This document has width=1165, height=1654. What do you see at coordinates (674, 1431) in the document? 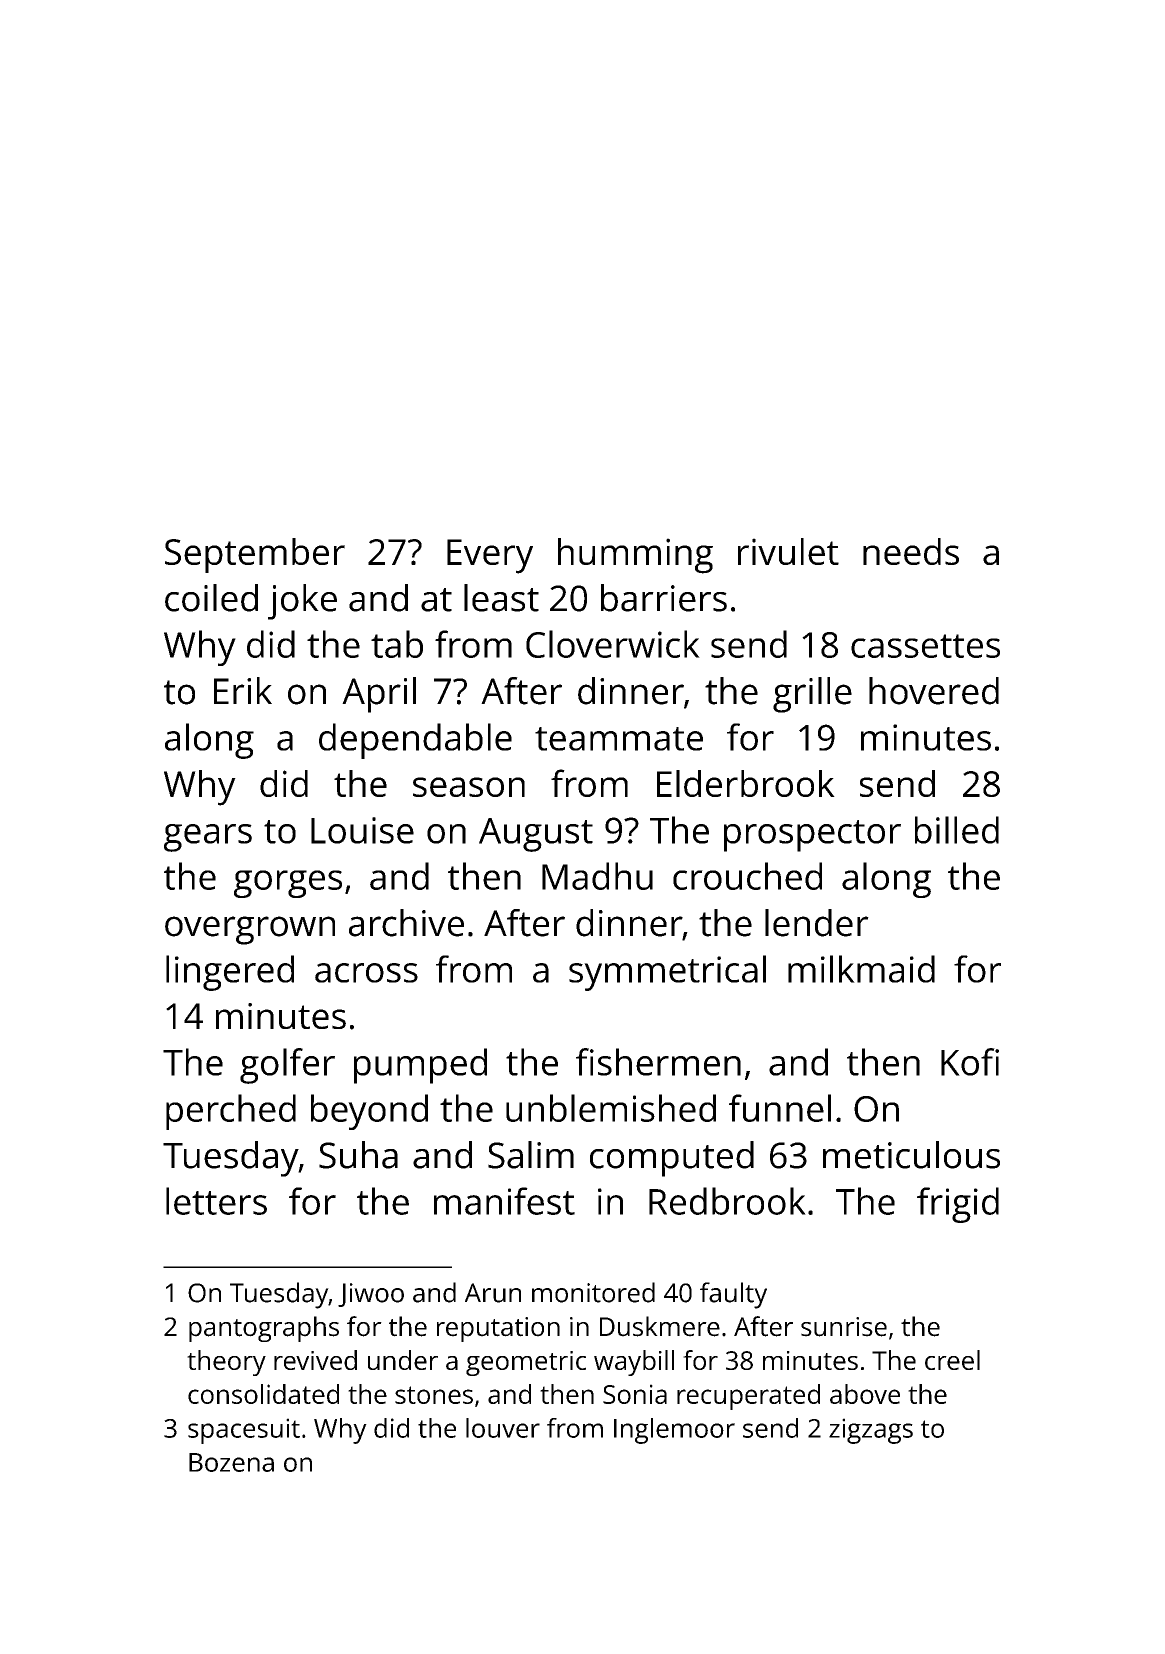
I see `Inglemoor` at bounding box center [674, 1431].
